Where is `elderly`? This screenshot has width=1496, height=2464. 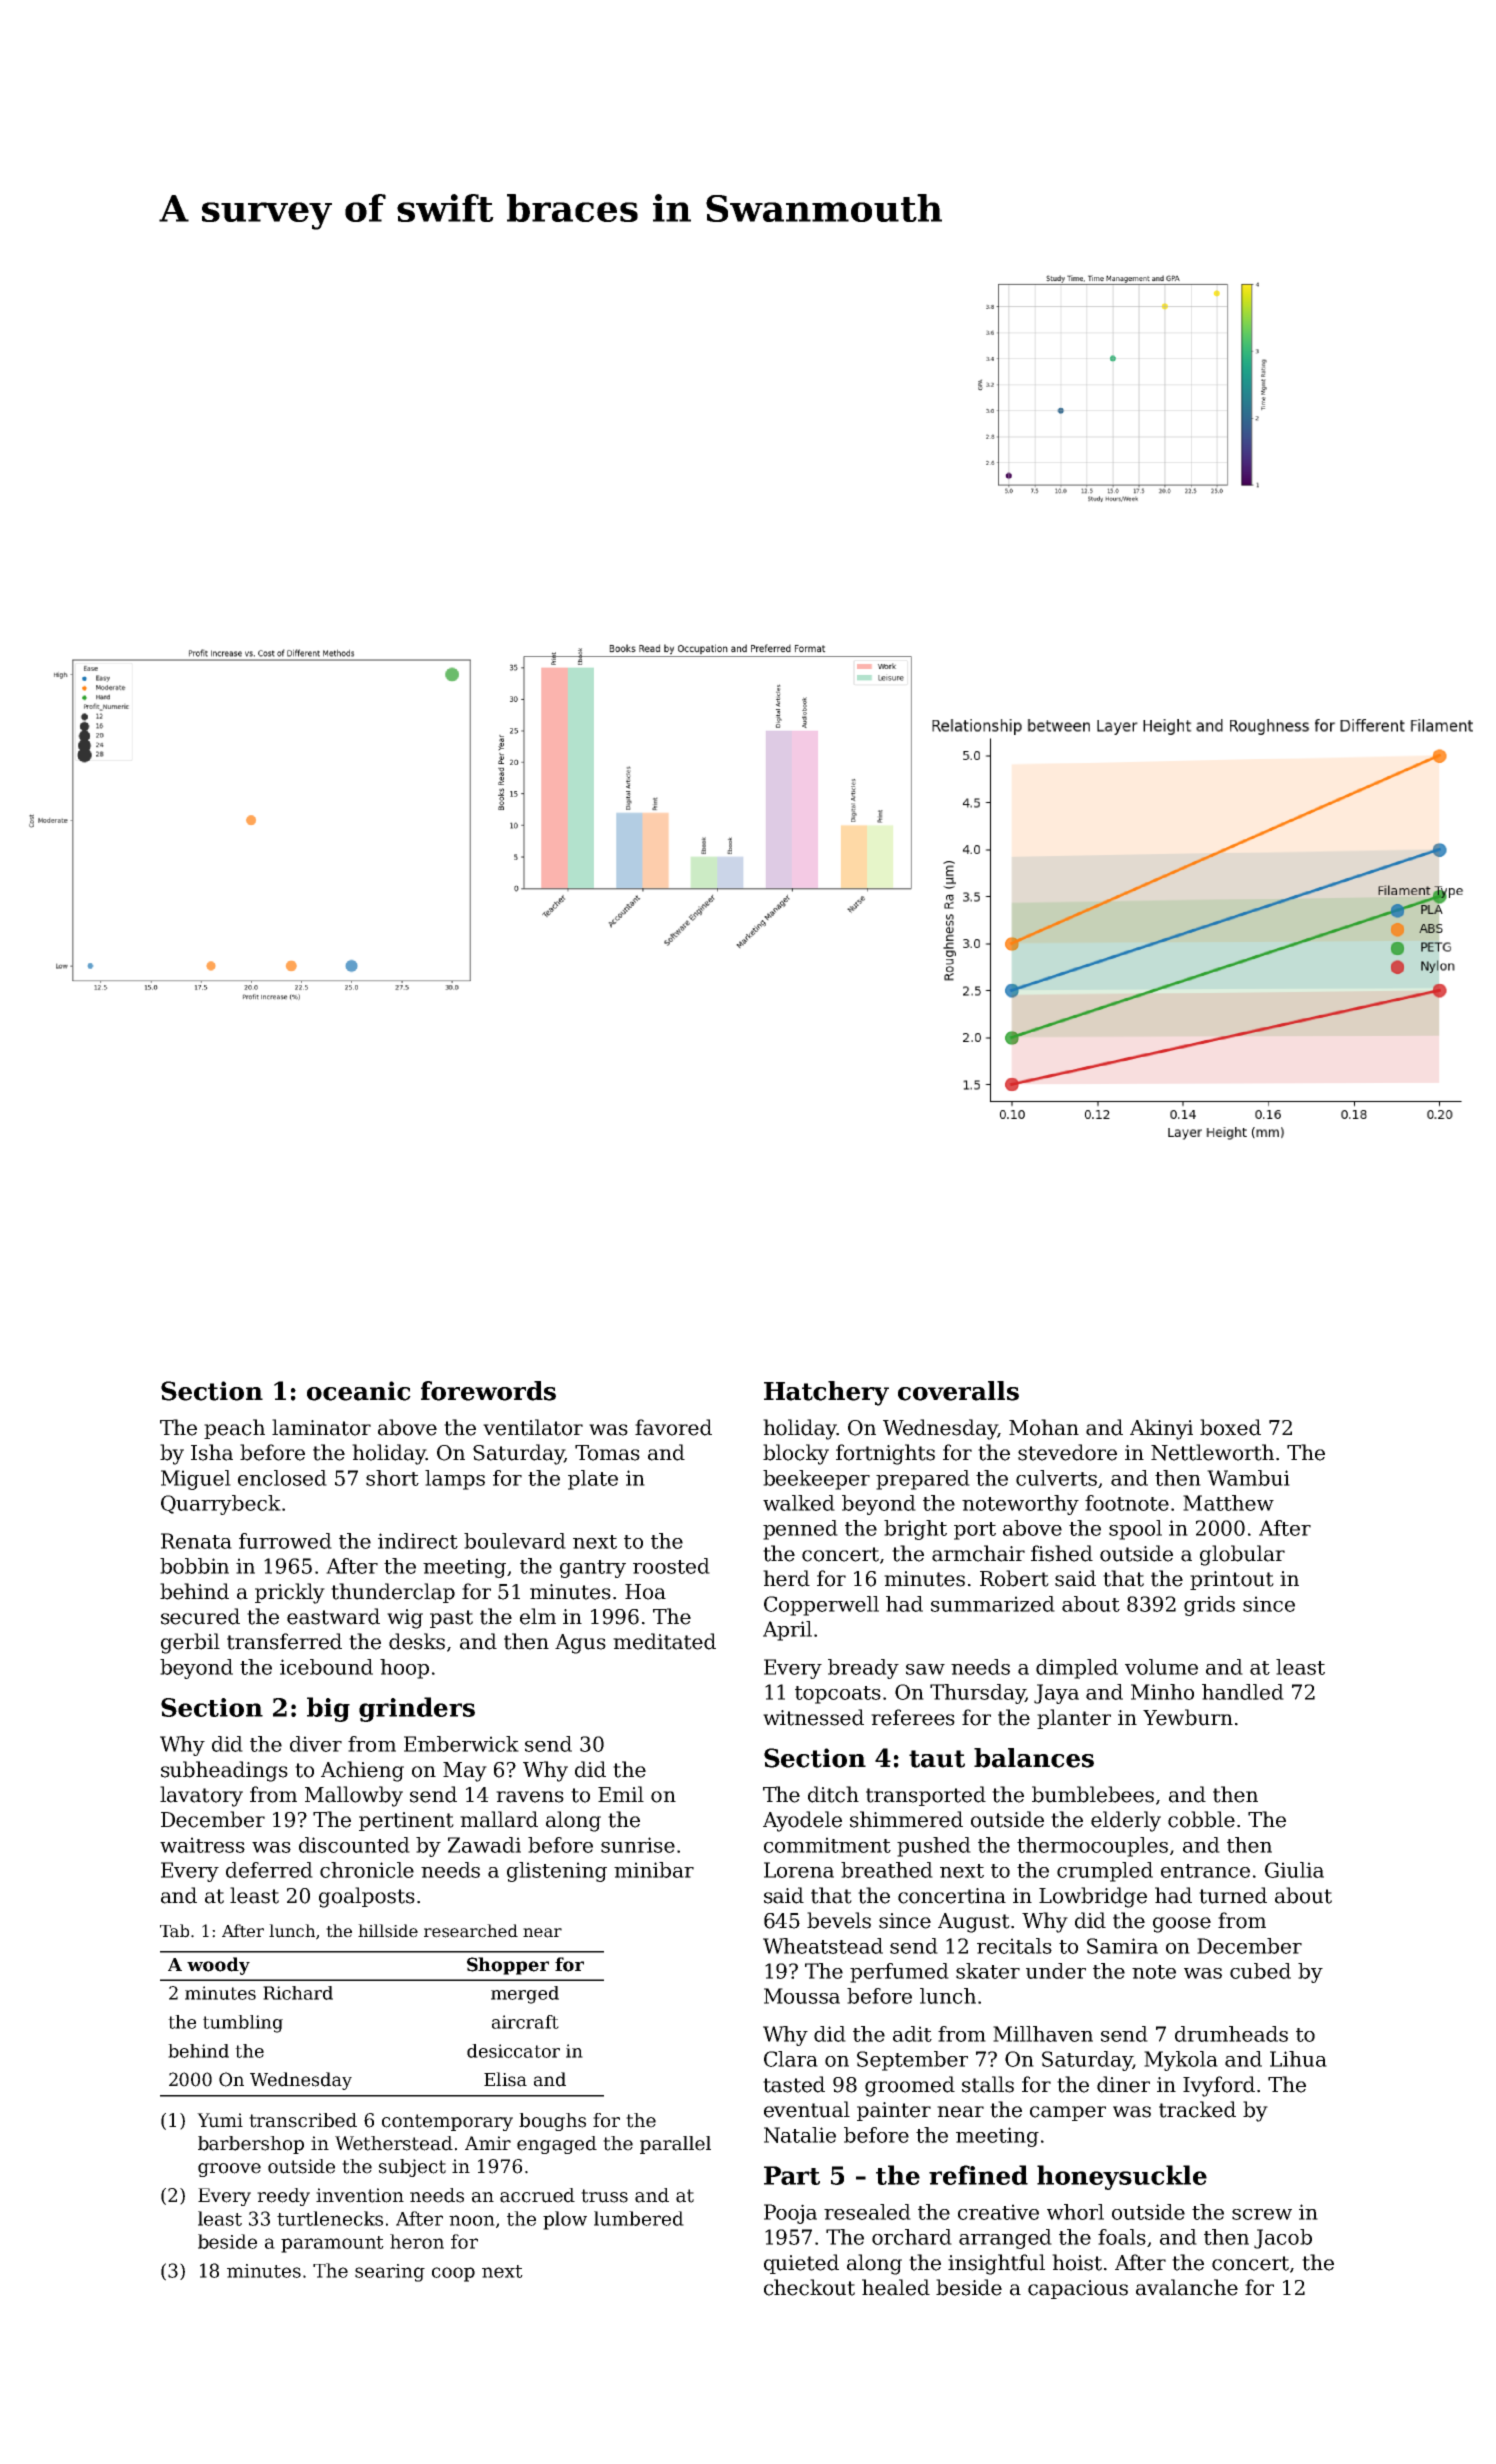 elderly is located at coordinates (1126, 1821).
